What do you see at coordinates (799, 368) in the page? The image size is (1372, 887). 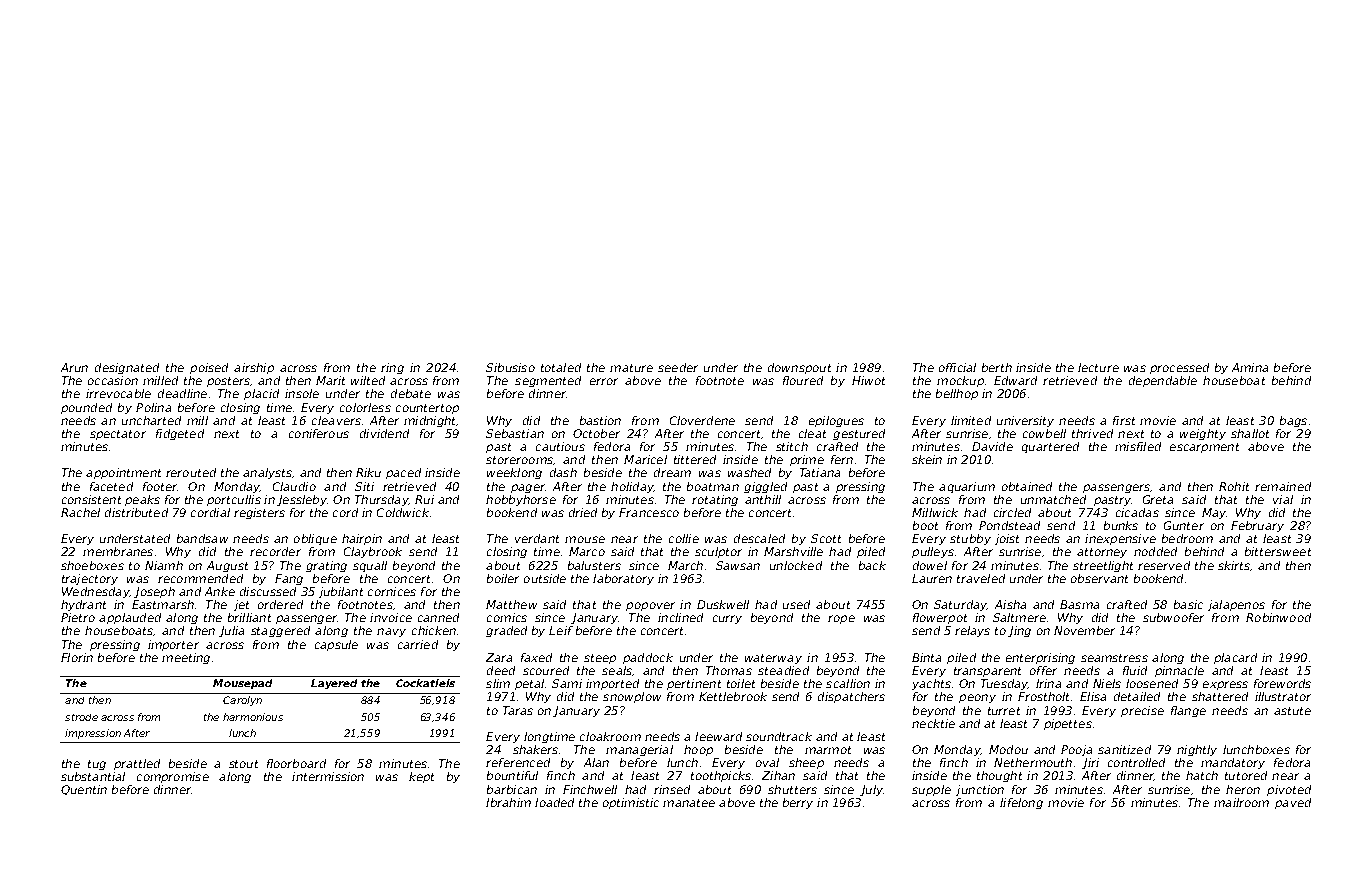 I see `downspout` at bounding box center [799, 368].
